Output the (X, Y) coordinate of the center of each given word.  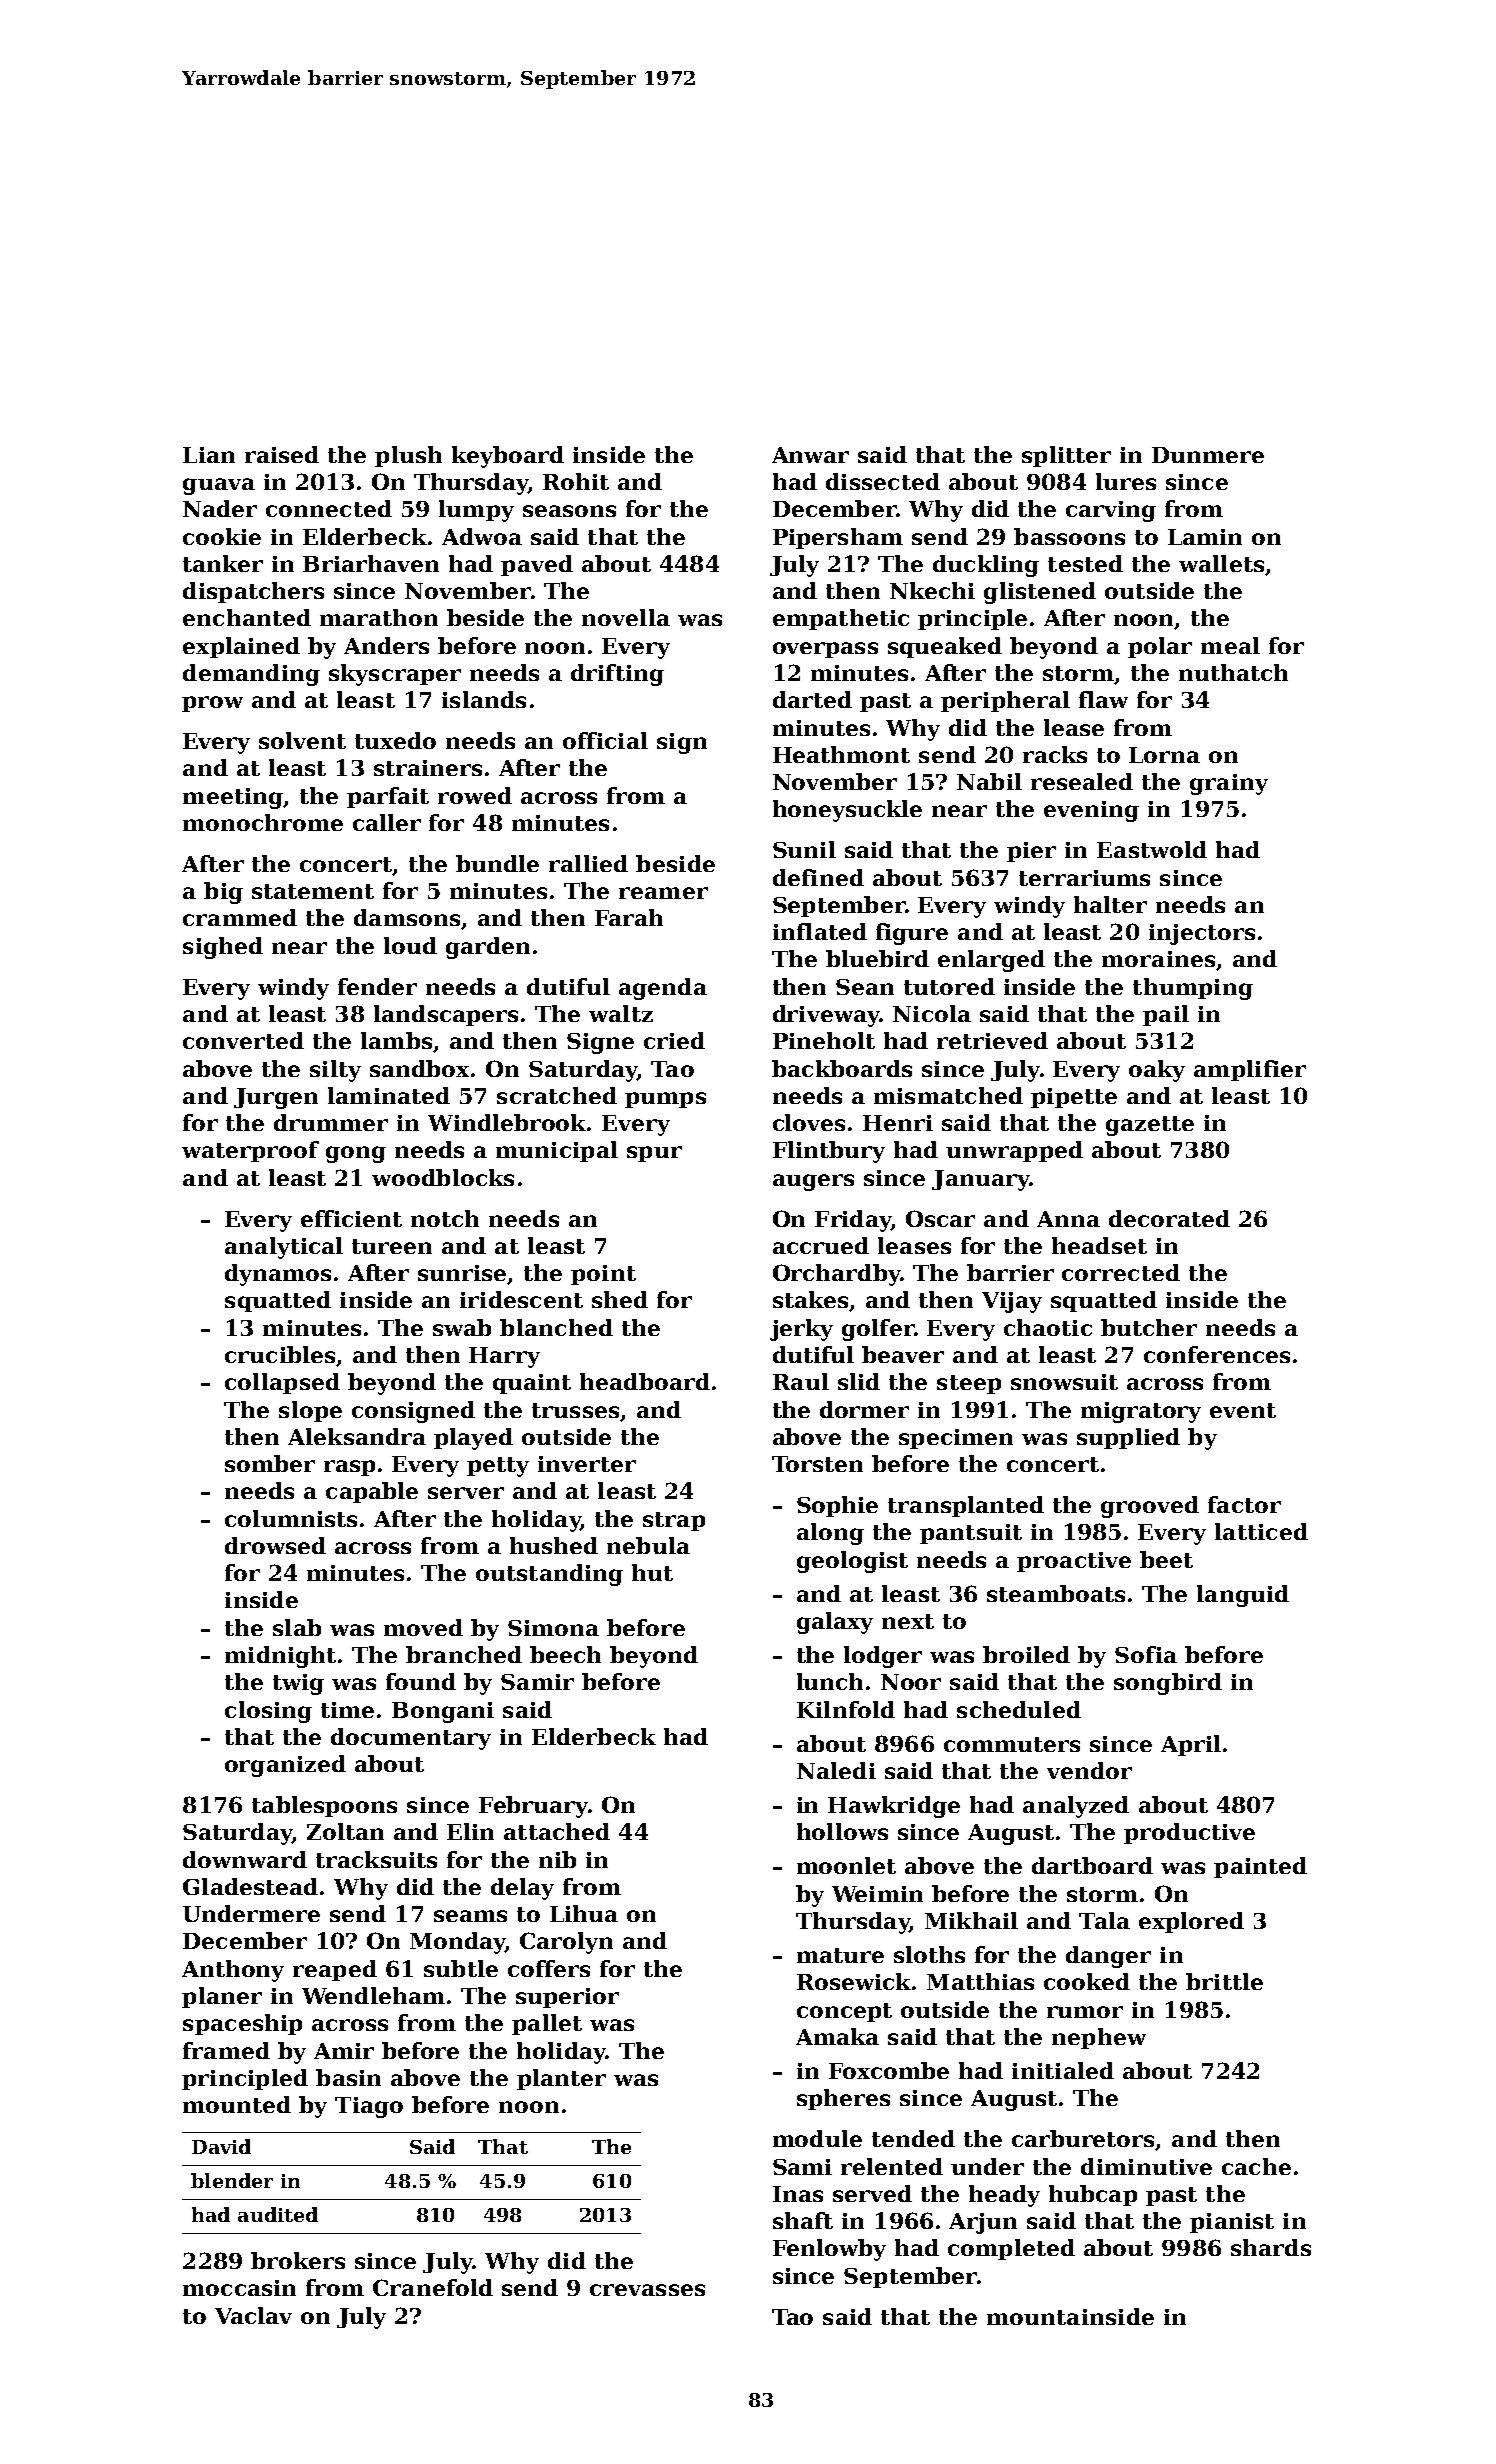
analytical (284, 1248)
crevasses (647, 2290)
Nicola (932, 1013)
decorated (1169, 1218)
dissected (883, 481)
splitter (1066, 456)
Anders (386, 645)
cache (1256, 2166)
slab (297, 1627)
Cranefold (433, 2287)
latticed (1261, 1531)
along (830, 1534)
